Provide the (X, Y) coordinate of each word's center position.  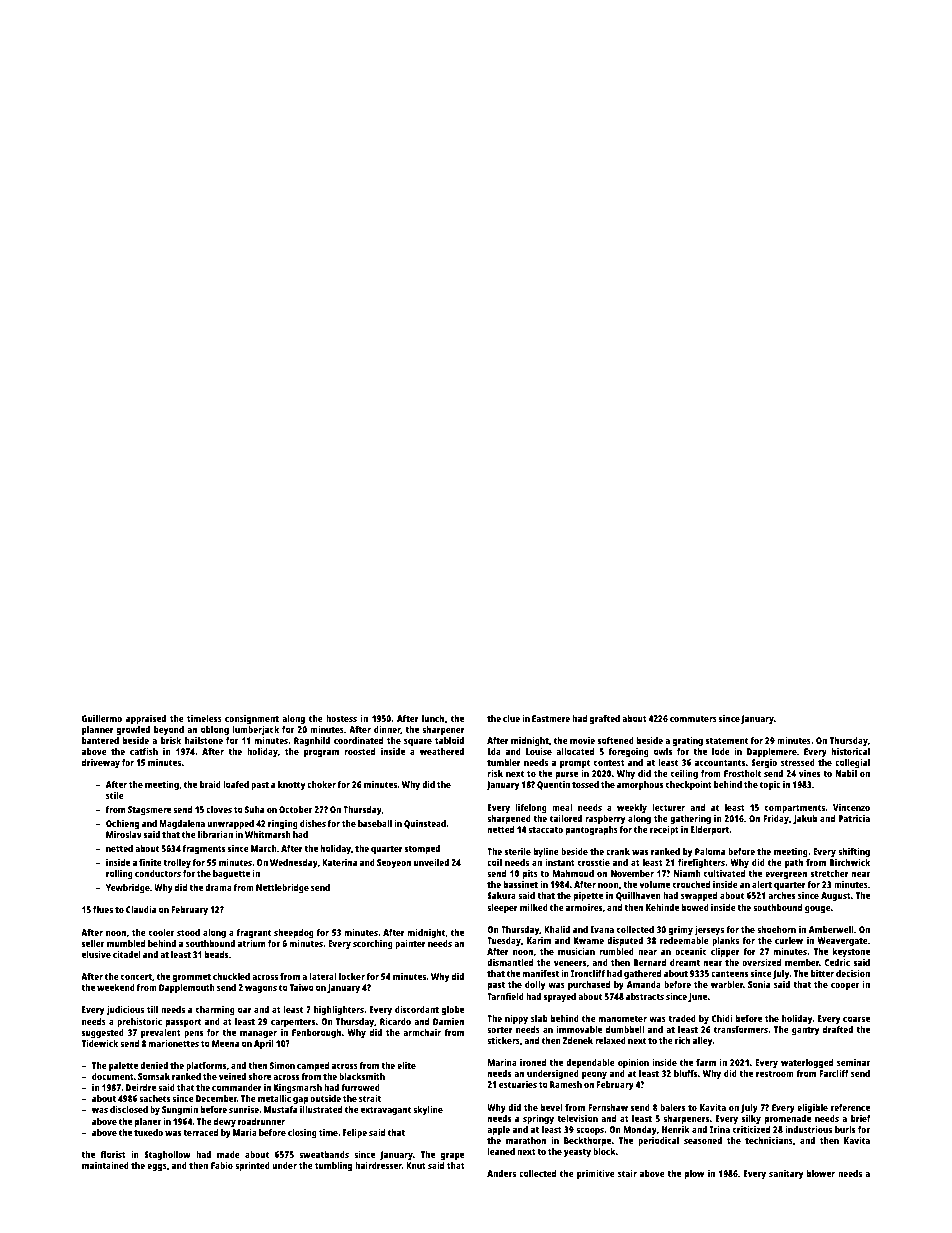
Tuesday (504, 941)
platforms (206, 1066)
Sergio (764, 763)
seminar (853, 1062)
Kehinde (662, 907)
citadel (127, 954)
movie (582, 740)
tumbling (333, 1166)
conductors (158, 873)
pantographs (592, 830)
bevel (552, 1107)
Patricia (854, 818)
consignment (252, 719)
